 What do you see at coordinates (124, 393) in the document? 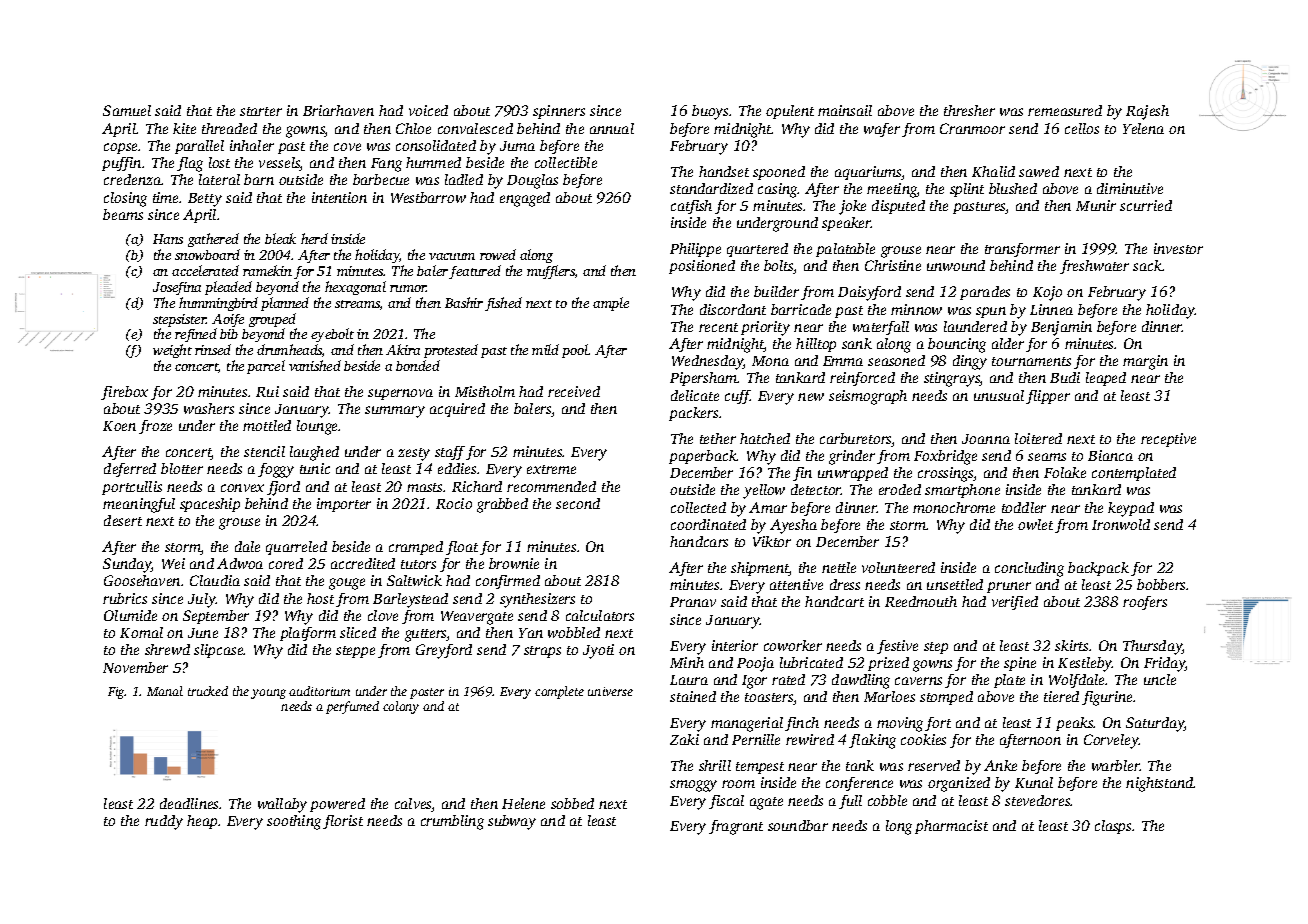
I see `firebox` at bounding box center [124, 393].
